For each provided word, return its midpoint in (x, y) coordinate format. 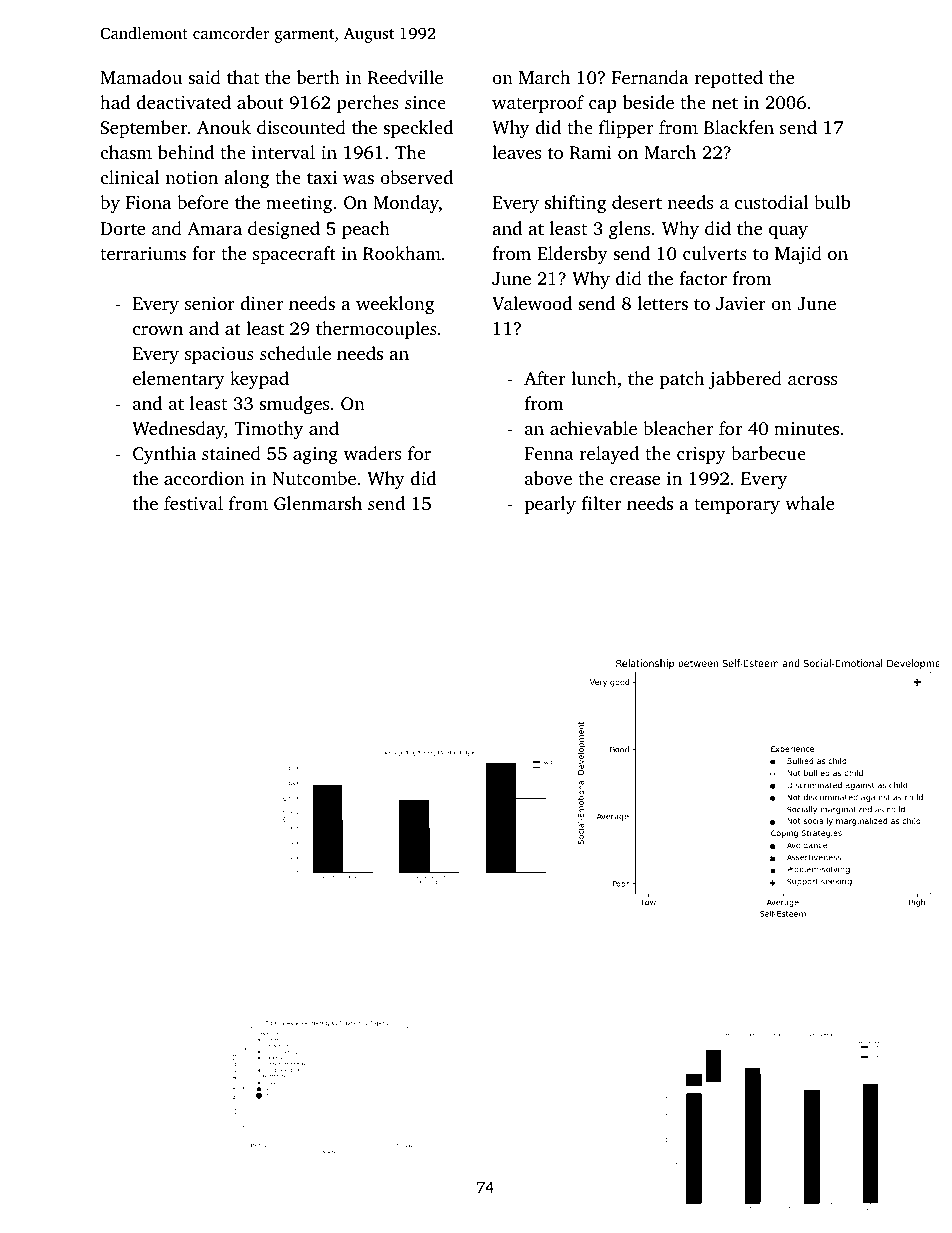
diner (261, 303)
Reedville (405, 77)
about (260, 102)
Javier (741, 304)
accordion (204, 478)
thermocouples (376, 330)
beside (648, 102)
